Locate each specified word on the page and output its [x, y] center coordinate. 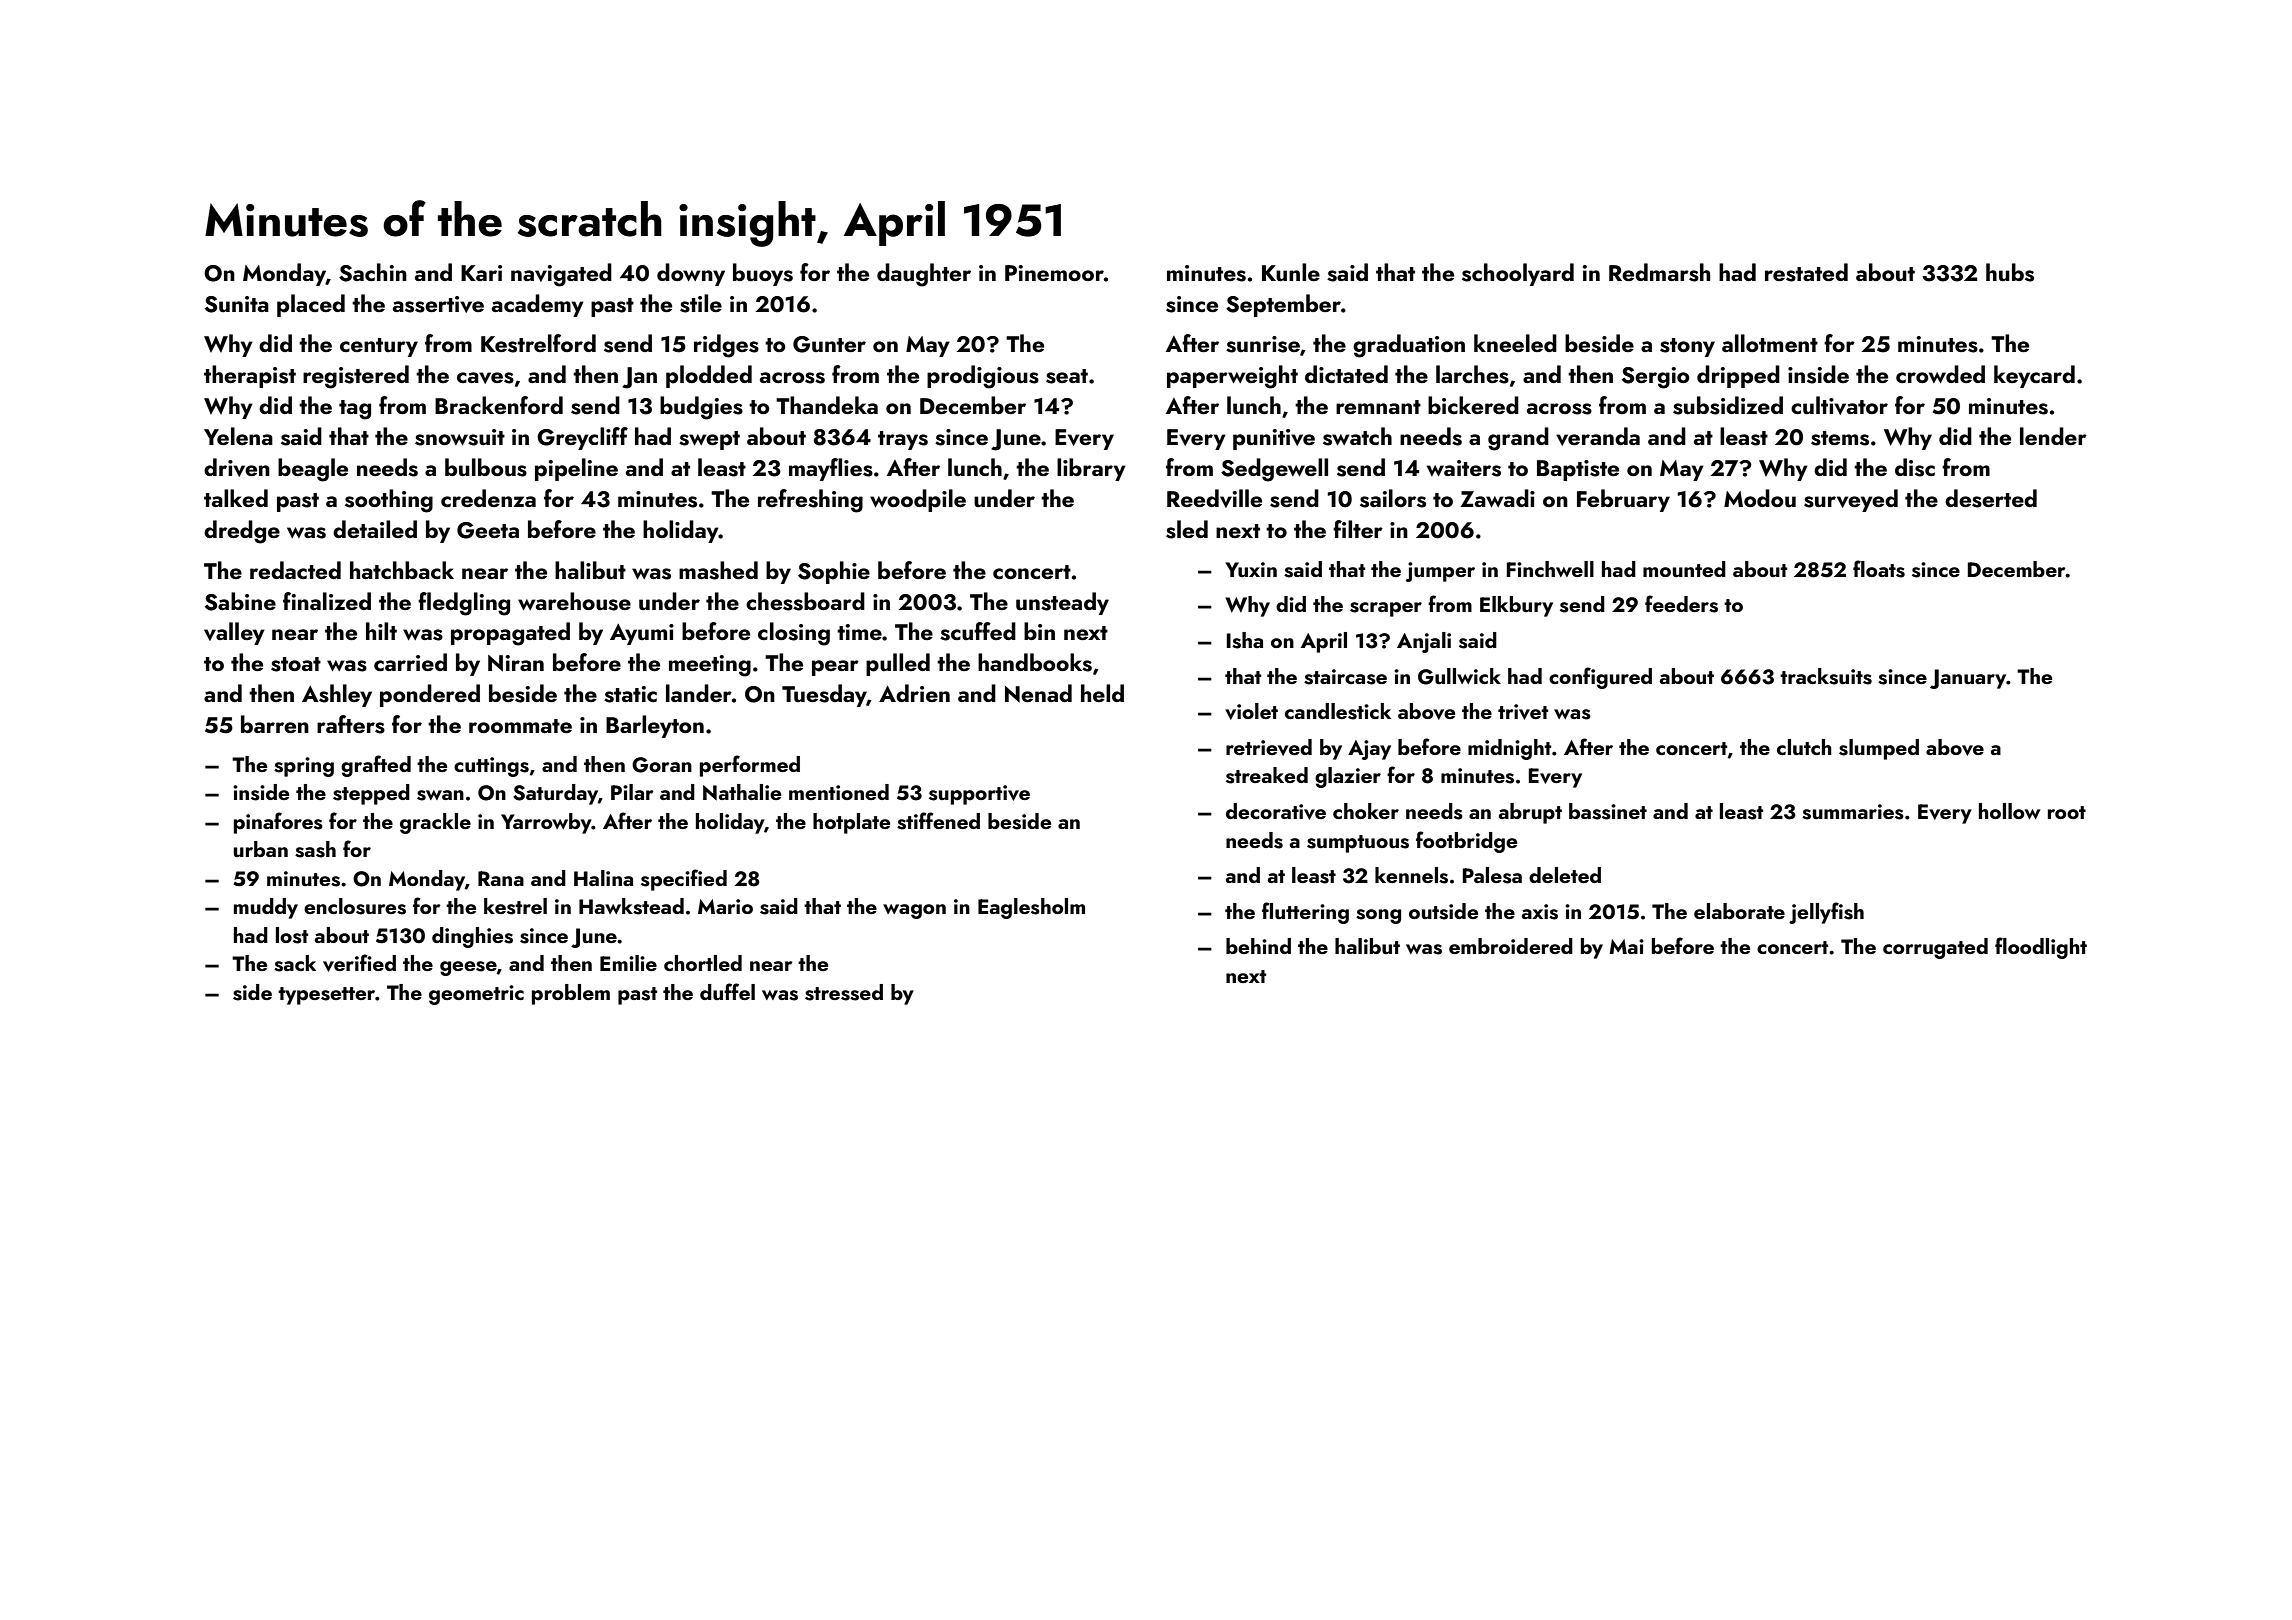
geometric [476, 995]
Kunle [1291, 272]
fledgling [464, 604]
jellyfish [1826, 913]
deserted [1991, 498]
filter [1358, 529]
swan [440, 795]
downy [691, 274]
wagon [914, 911]
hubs [2010, 272]
